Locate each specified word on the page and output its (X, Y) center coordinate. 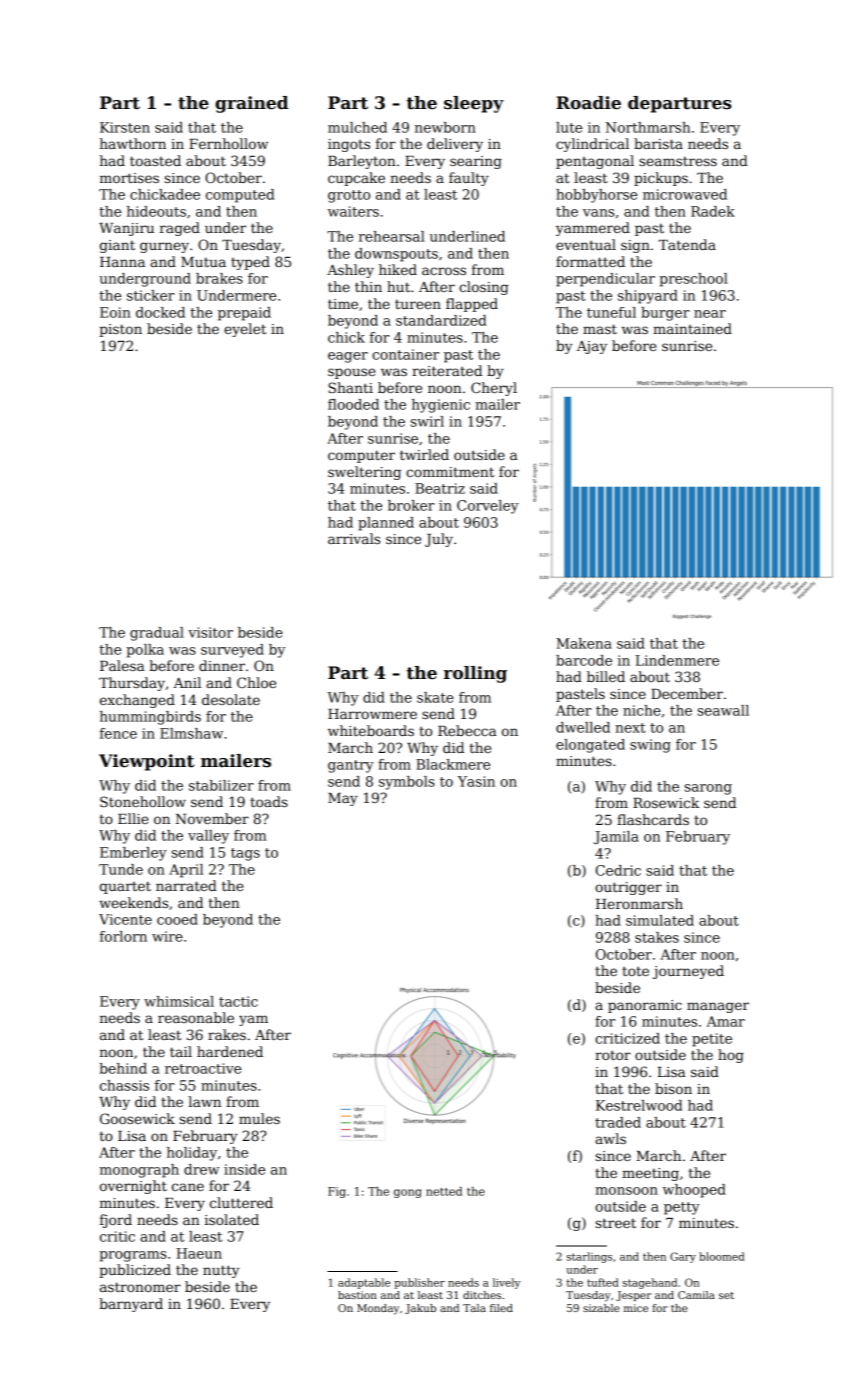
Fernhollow (228, 143)
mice (636, 1308)
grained (251, 104)
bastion (357, 1295)
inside (244, 1169)
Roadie (588, 103)
